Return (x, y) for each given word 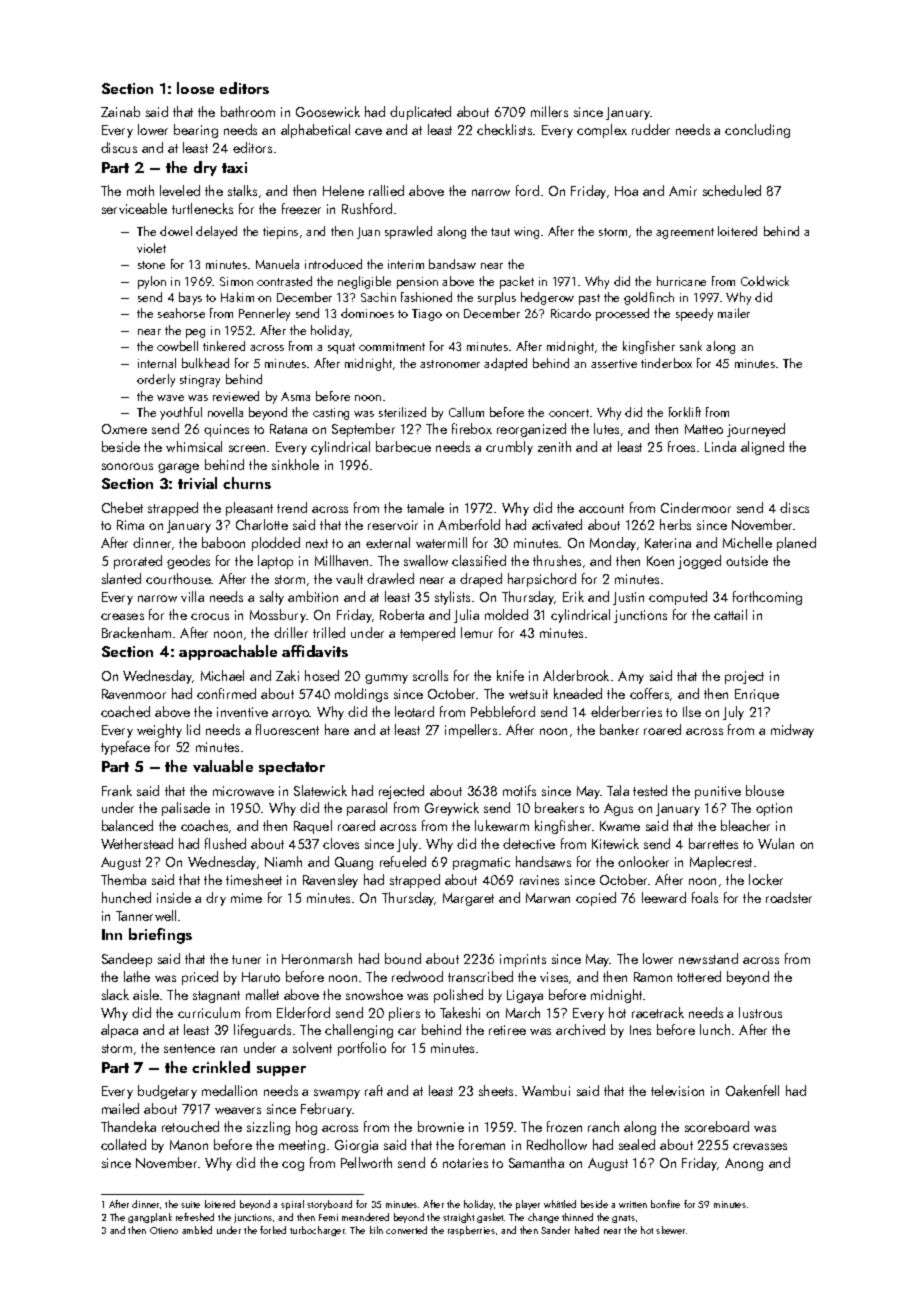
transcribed (480, 976)
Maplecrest (721, 863)
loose (195, 88)
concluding (757, 131)
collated (123, 1144)
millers (549, 111)
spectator (292, 768)
